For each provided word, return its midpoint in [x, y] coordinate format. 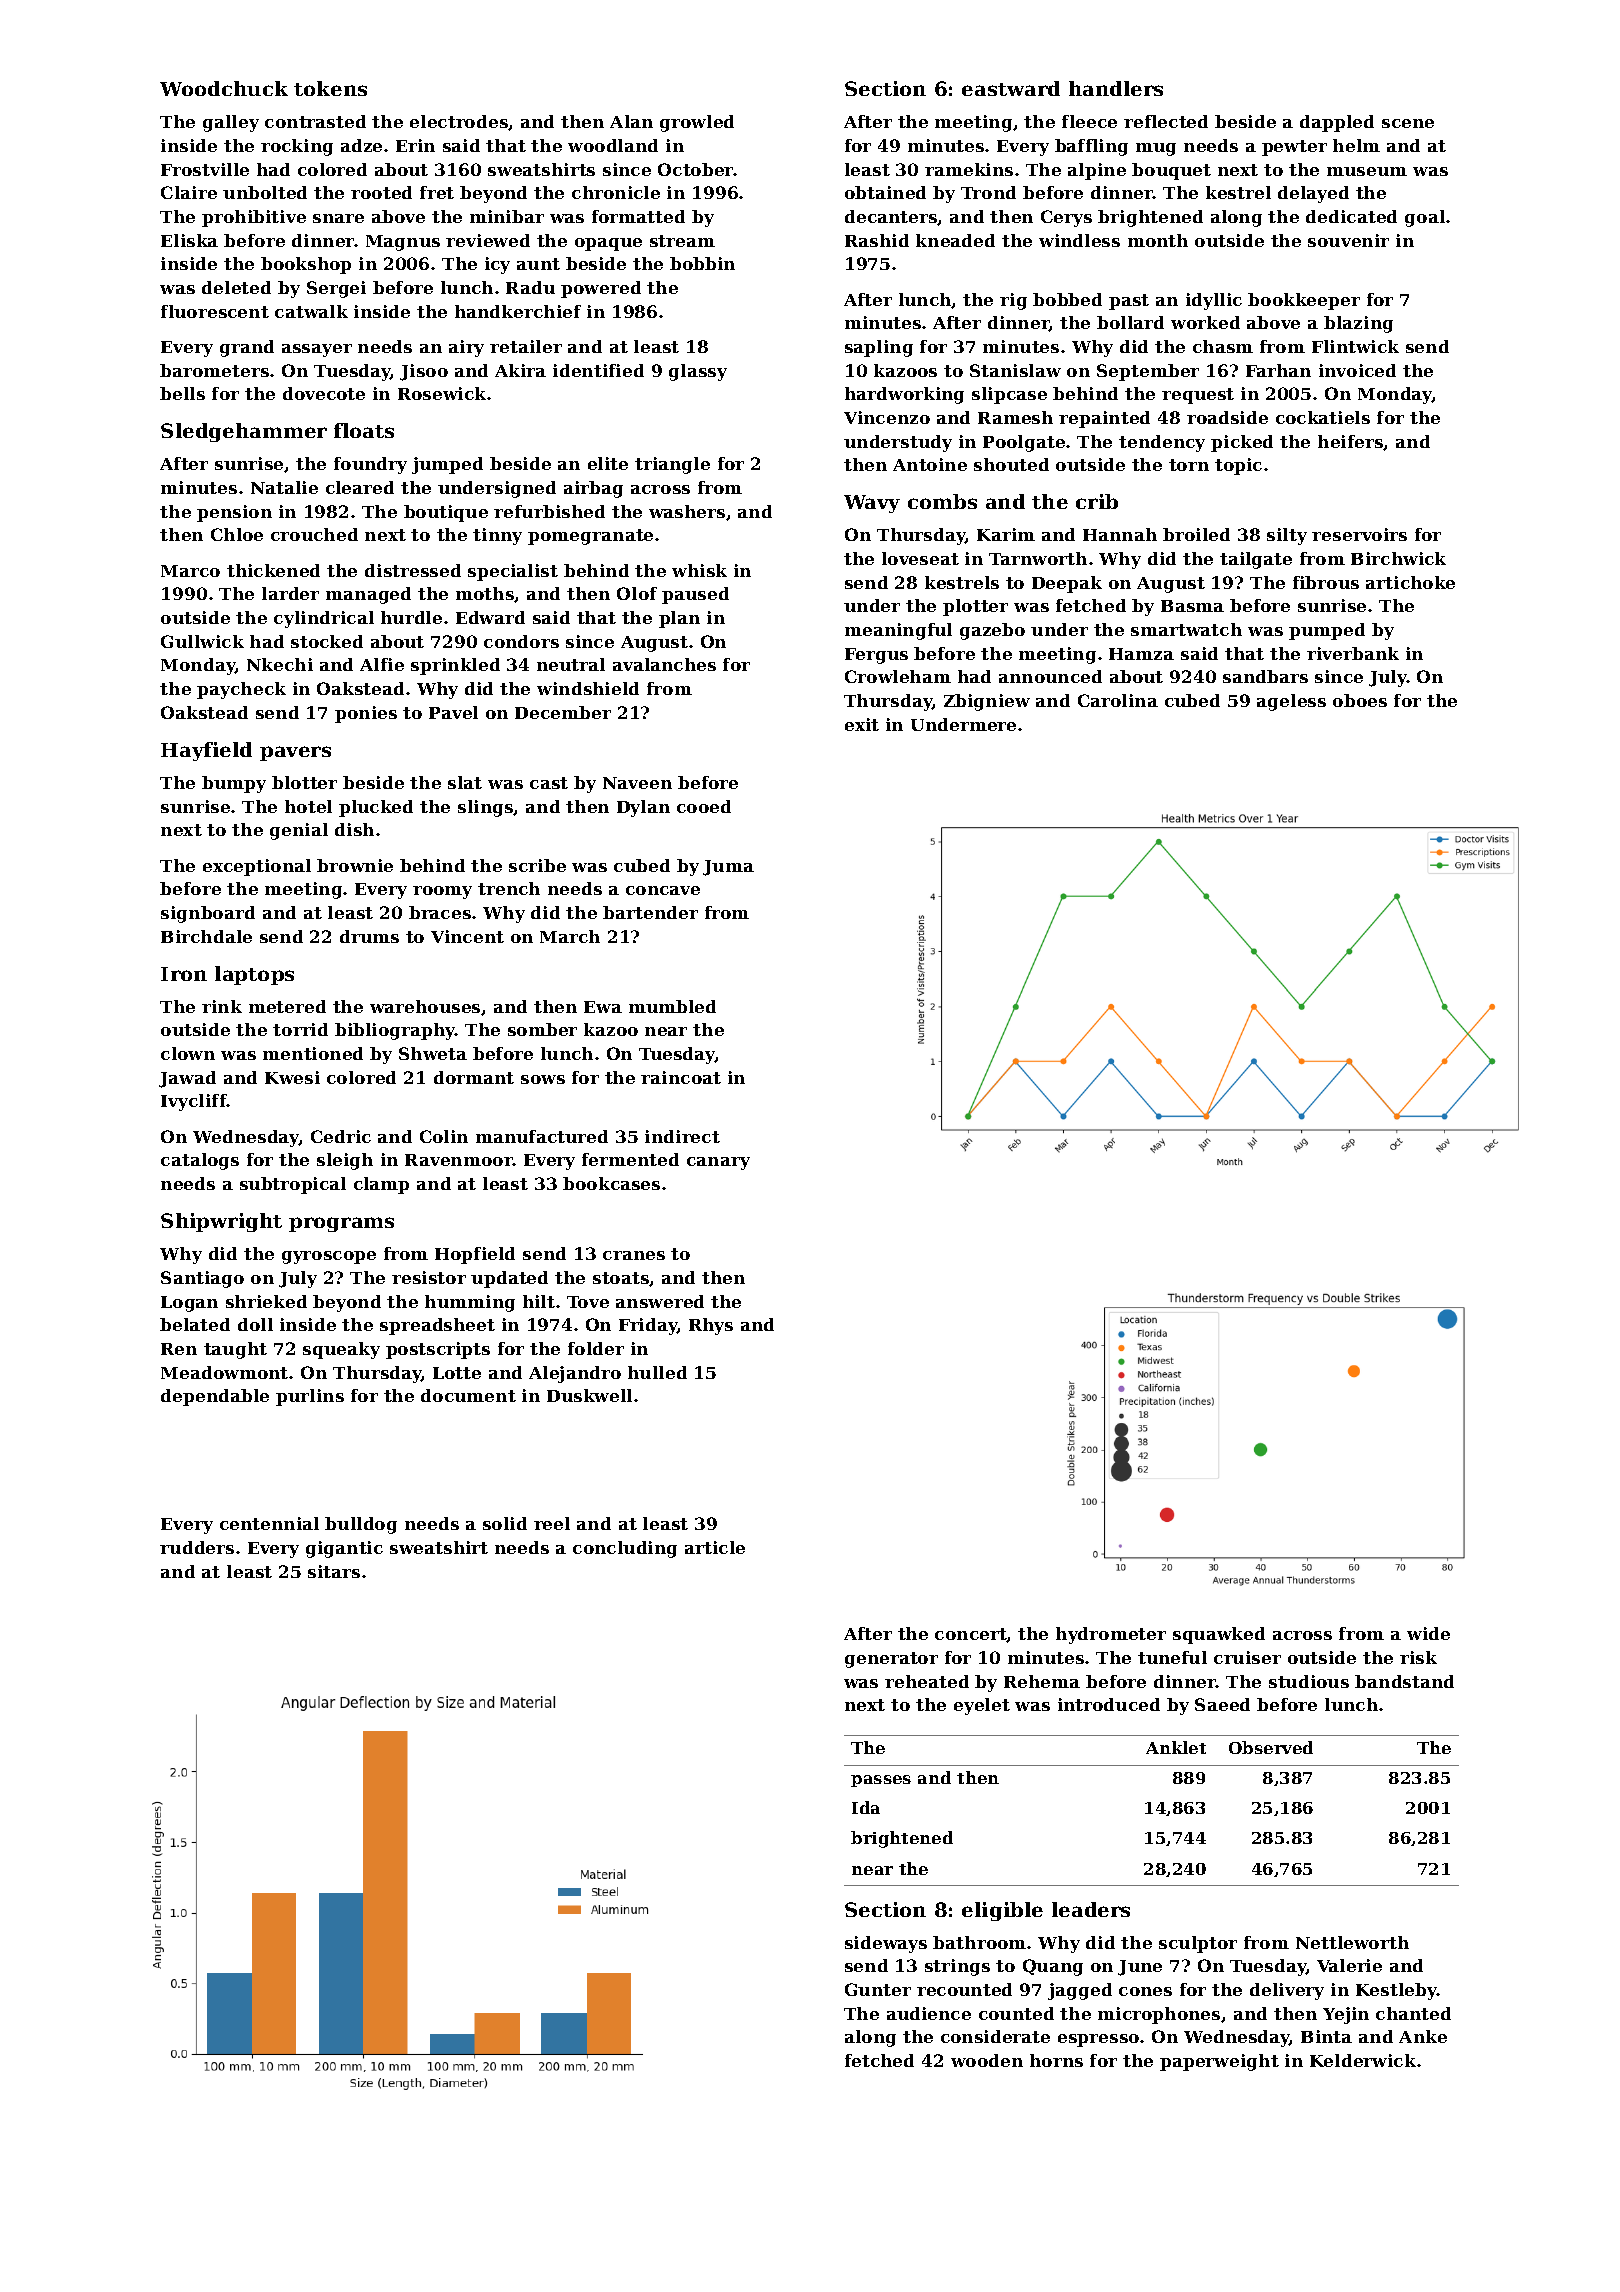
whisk [699, 570]
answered [660, 1301]
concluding [625, 1549]
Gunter [878, 1989]
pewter [1294, 148]
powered [601, 289]
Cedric [341, 1136]
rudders [197, 1547]
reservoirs [1359, 534]
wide [1428, 1633]
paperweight [1219, 2062]
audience [929, 2013]
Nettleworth [1352, 1942]
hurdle [411, 617]
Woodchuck [224, 88]
